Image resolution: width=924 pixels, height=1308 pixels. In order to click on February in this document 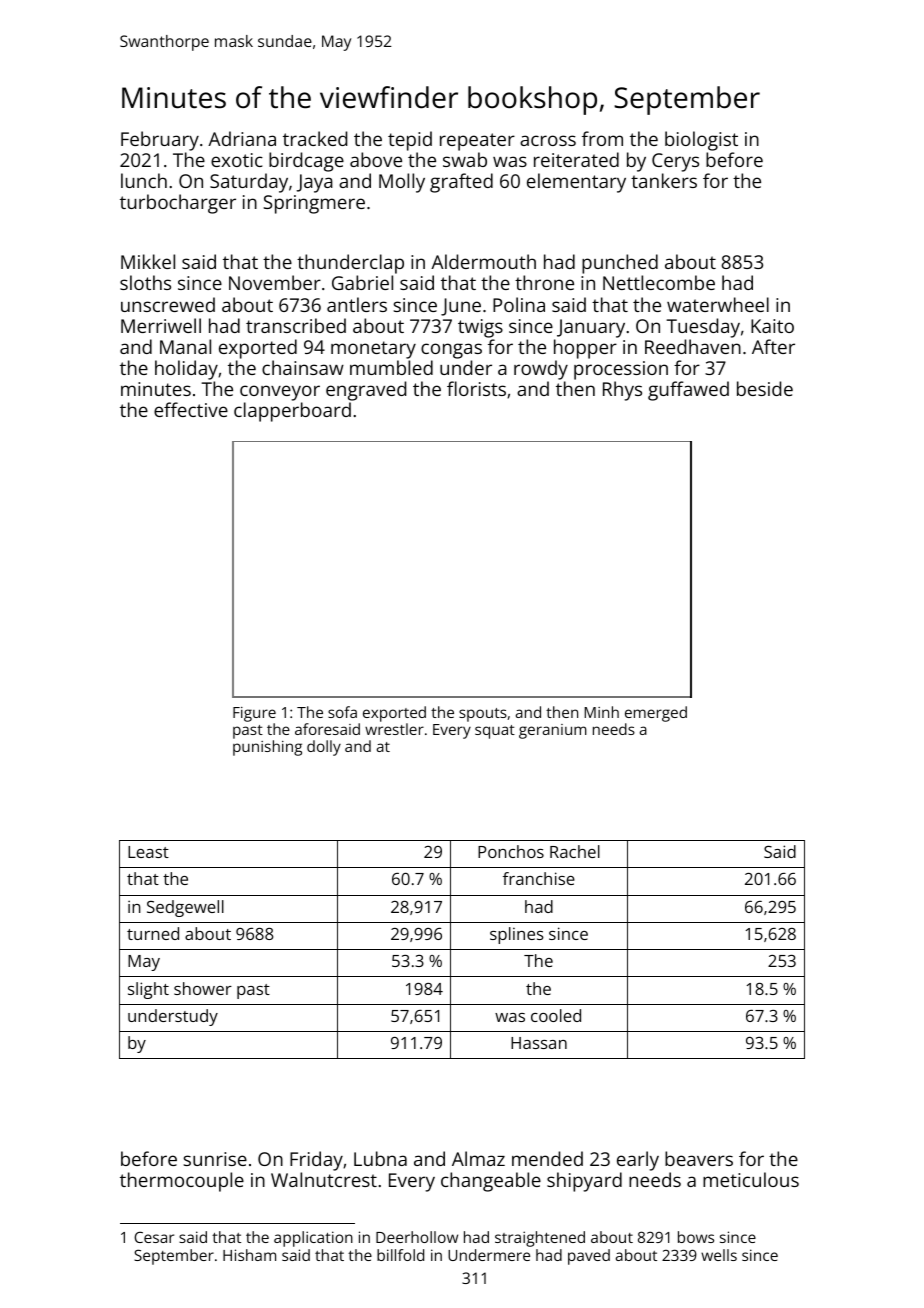, I will do `click(160, 141)`.
